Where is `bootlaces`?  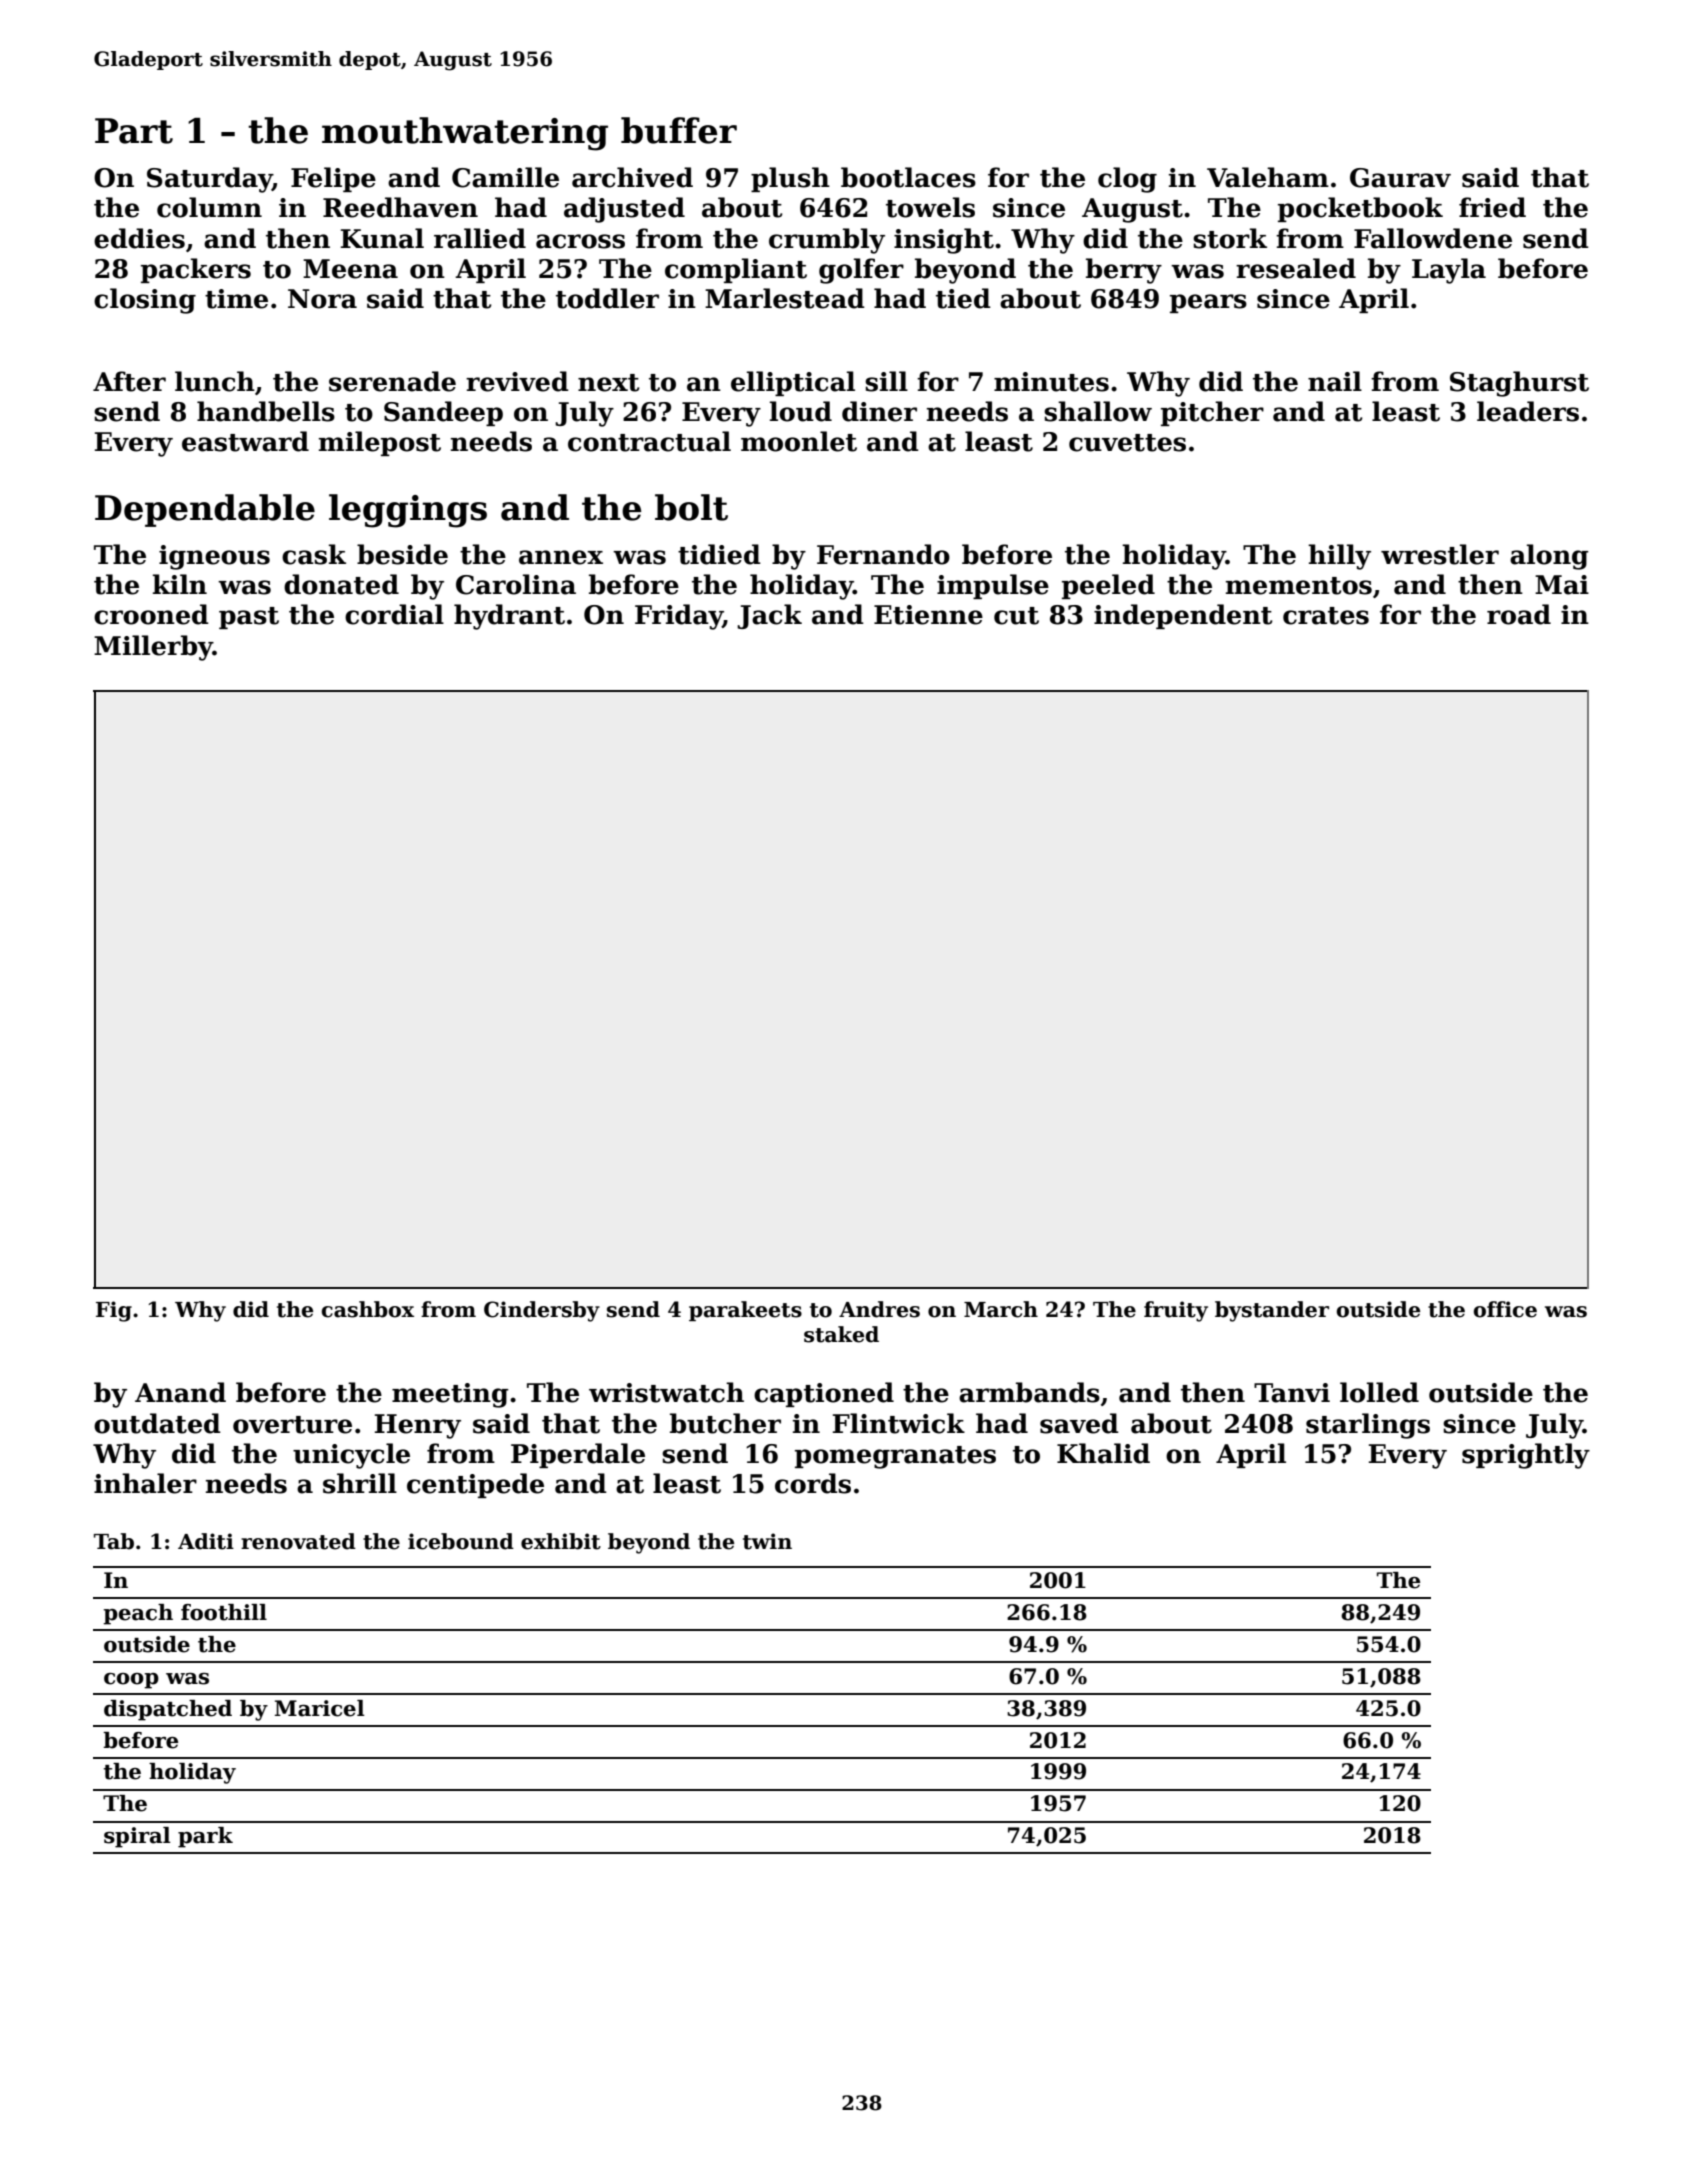 bootlaces is located at coordinates (908, 177).
